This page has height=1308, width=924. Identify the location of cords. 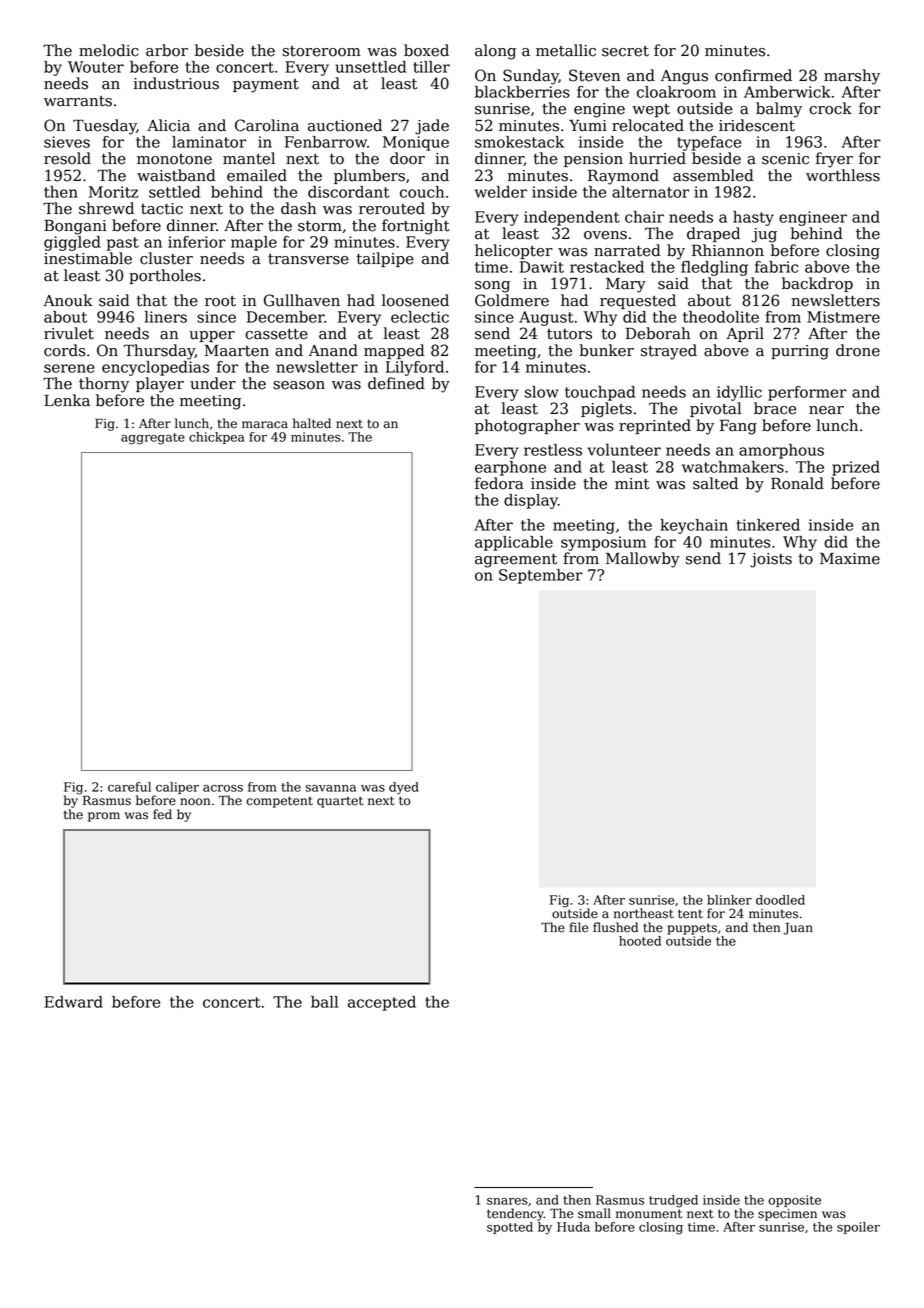
(64, 350).
